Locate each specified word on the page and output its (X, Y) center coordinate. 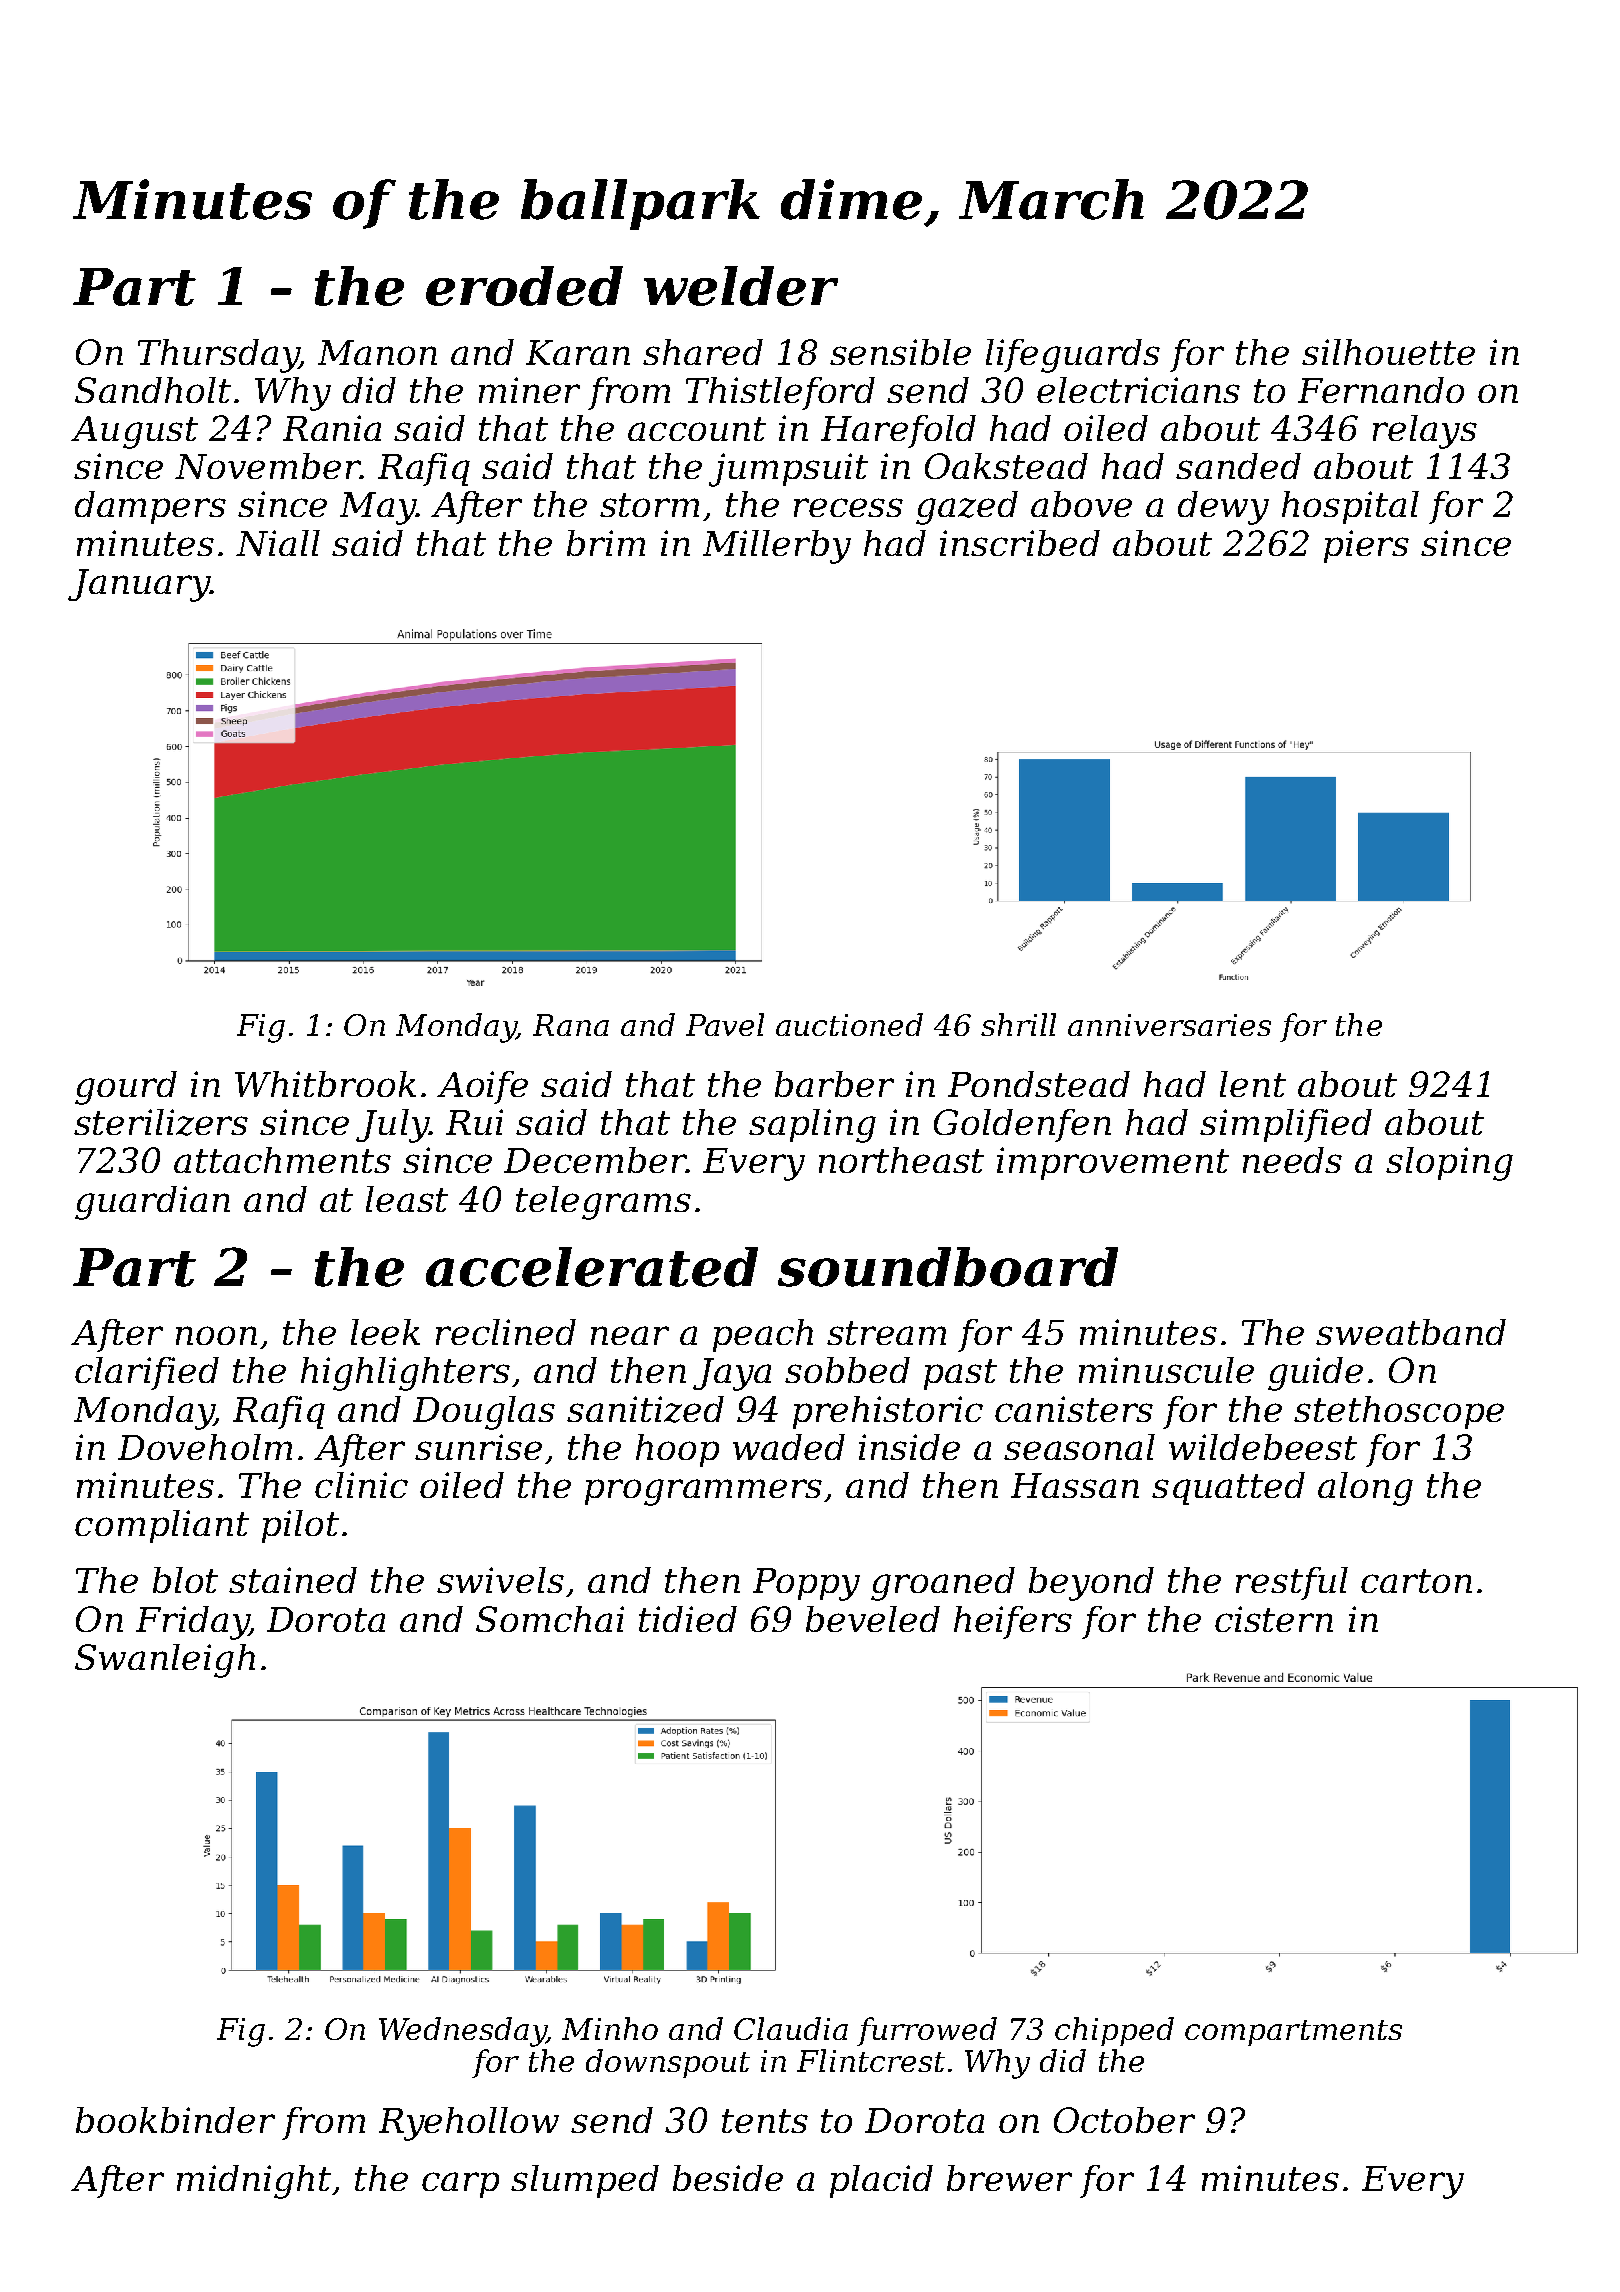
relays (1425, 432)
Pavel (725, 1024)
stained (293, 1580)
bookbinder (175, 2120)
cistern (1274, 1619)
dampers (150, 507)
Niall (278, 543)
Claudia (791, 2028)
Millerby (777, 547)
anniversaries (1169, 1025)
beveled (873, 1619)
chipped (1114, 2031)
